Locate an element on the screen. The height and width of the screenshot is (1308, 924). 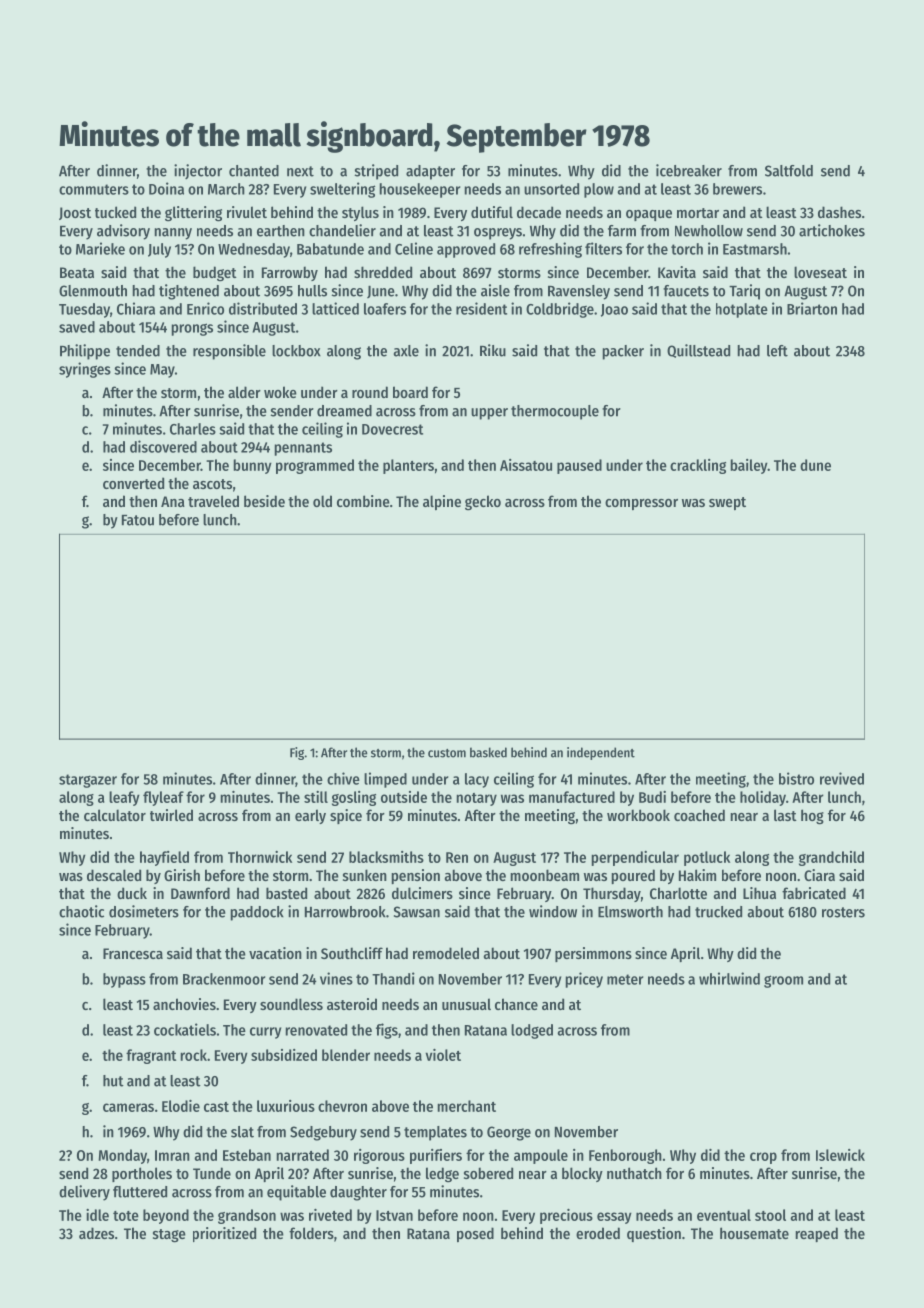
question is located at coordinates (654, 1234).
